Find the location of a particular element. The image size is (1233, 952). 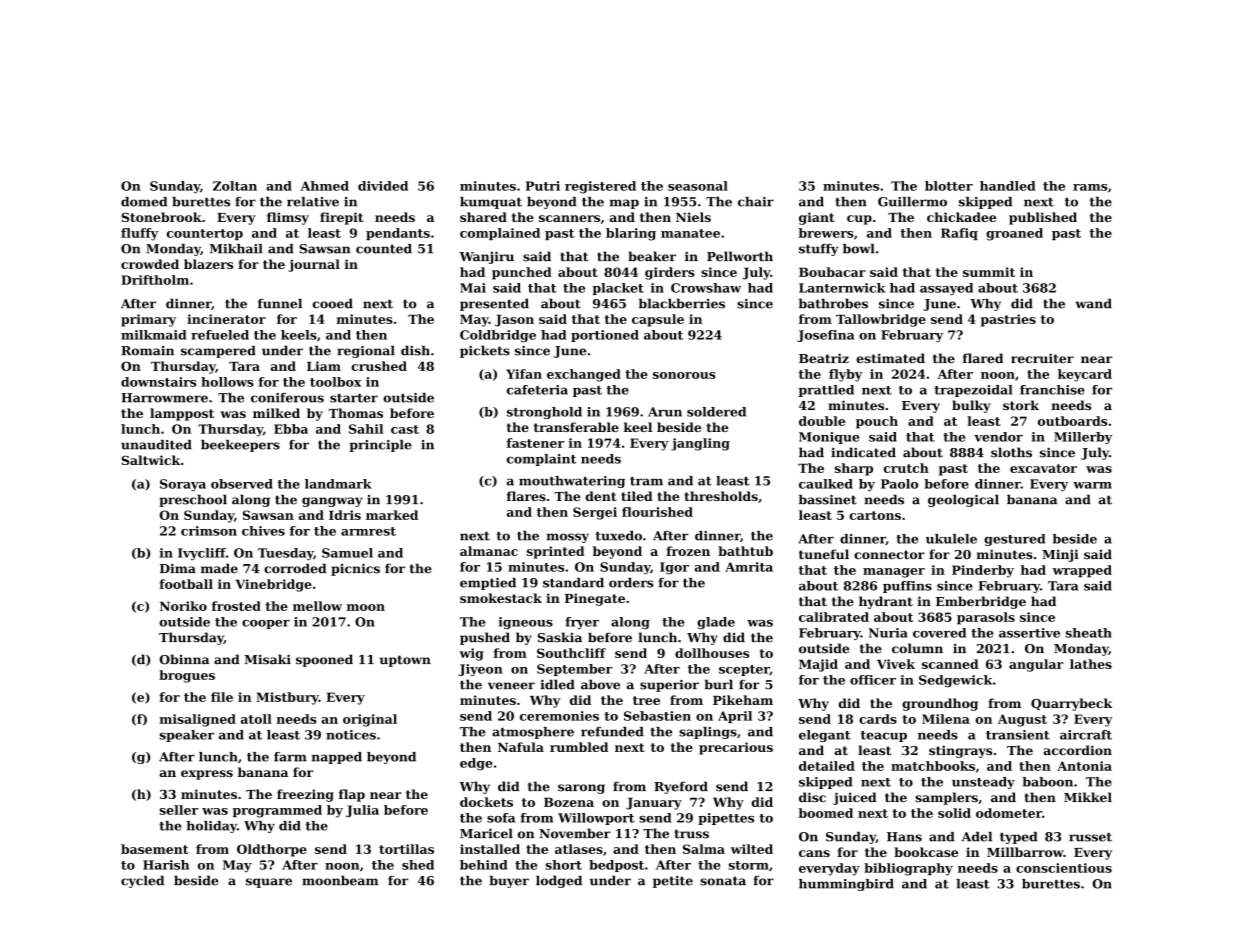

wand is located at coordinates (1093, 303).
